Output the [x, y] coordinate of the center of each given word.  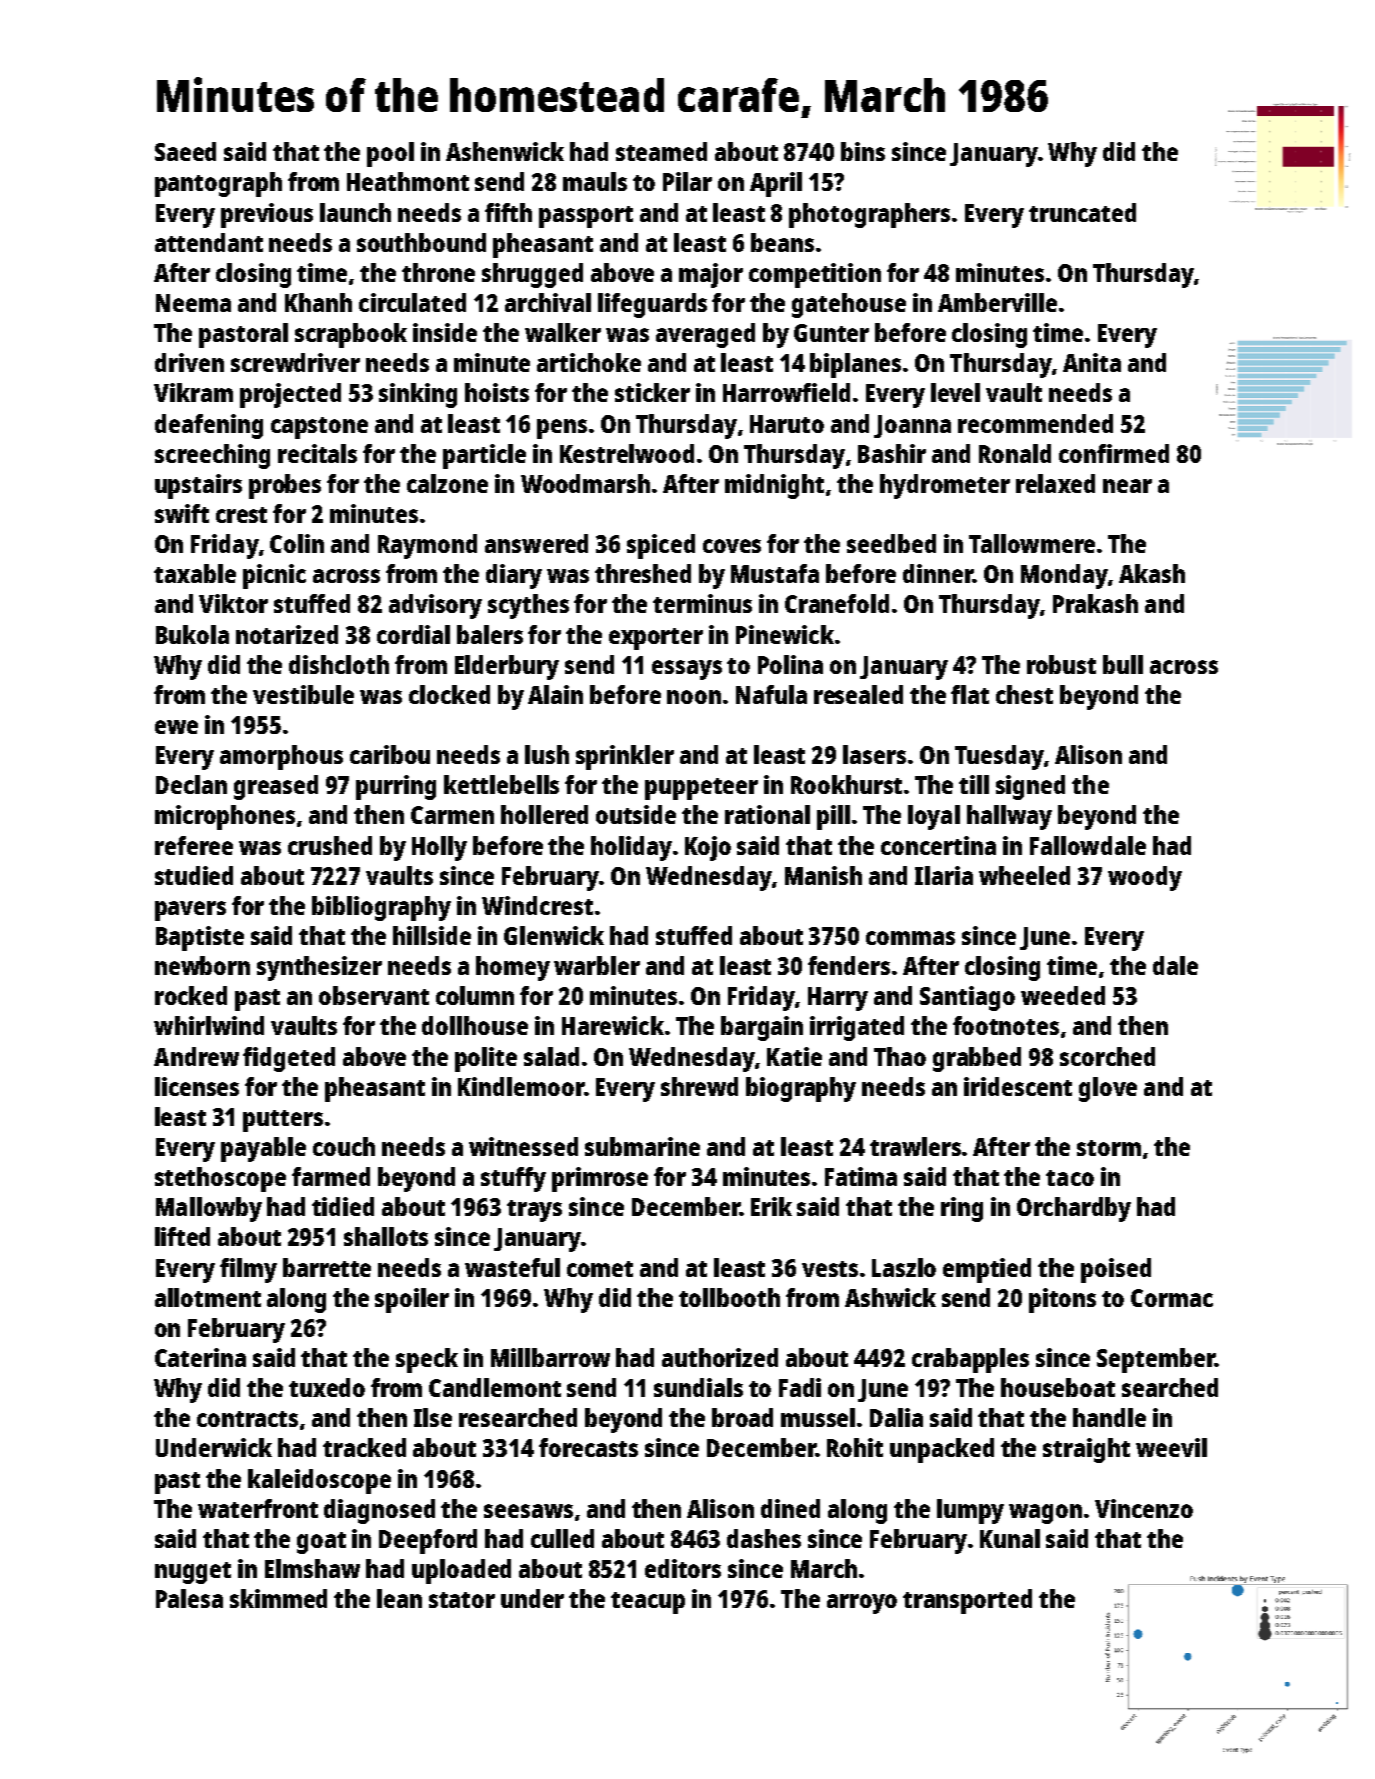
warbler [597, 965]
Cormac [1172, 1298]
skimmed [278, 1598]
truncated [1082, 212]
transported [967, 1601]
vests [830, 1269]
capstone [319, 428]
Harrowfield [786, 392]
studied [194, 875]
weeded [1063, 995]
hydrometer [945, 486]
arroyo [862, 1604]
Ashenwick [505, 151]
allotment [208, 1297]
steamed [661, 151]
